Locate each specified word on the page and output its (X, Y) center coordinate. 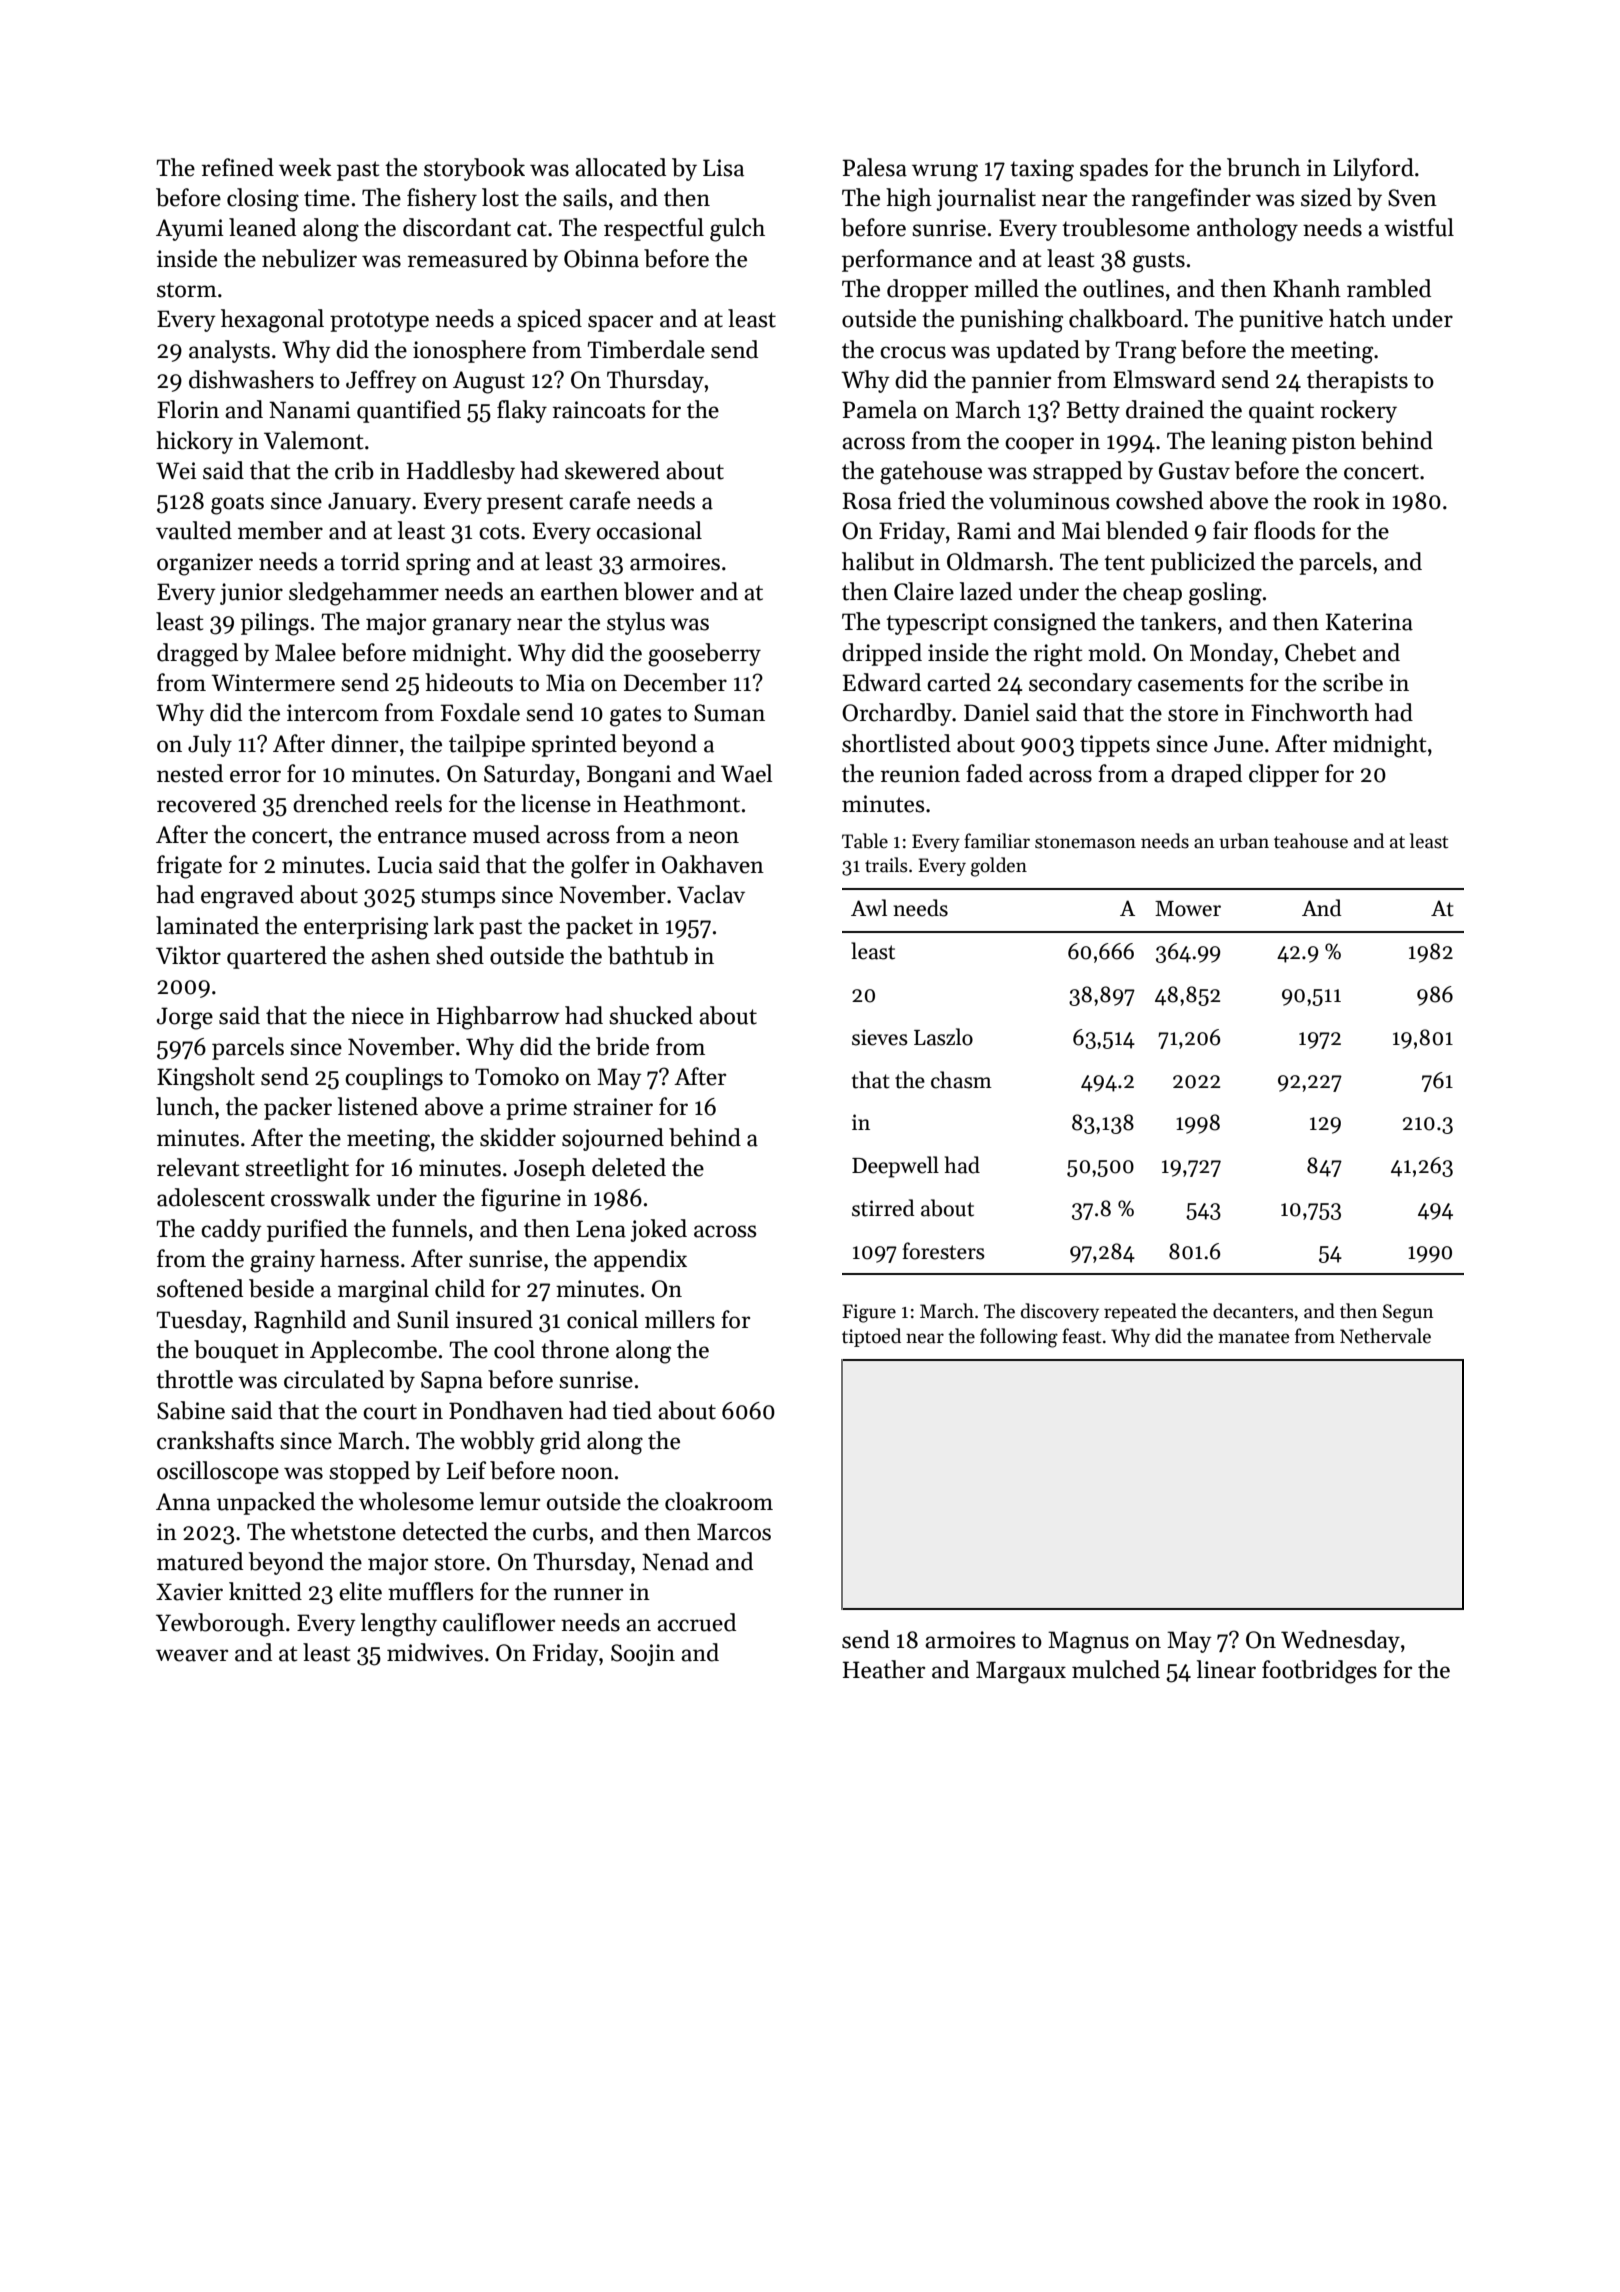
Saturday (529, 775)
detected (445, 1531)
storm (187, 290)
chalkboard (1126, 318)
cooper (1039, 445)
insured (494, 1319)
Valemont (314, 440)
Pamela (879, 409)
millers (680, 1319)
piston (1324, 443)
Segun (1408, 1313)
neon (714, 837)
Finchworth (1310, 712)
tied (632, 1410)
